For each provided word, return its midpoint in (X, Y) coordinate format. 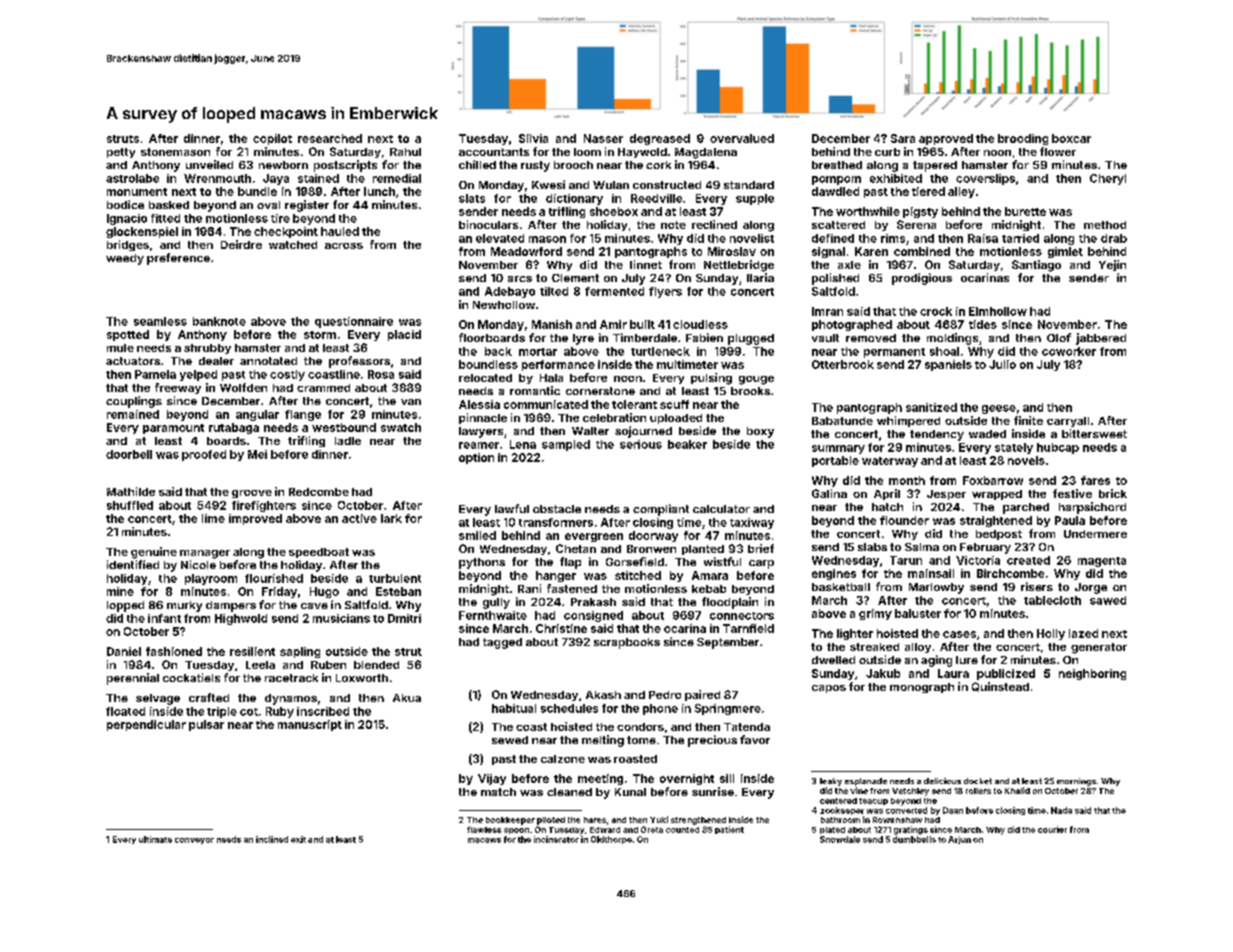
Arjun (959, 840)
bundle (257, 191)
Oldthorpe (611, 840)
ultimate (155, 839)
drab (1114, 238)
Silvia (533, 138)
